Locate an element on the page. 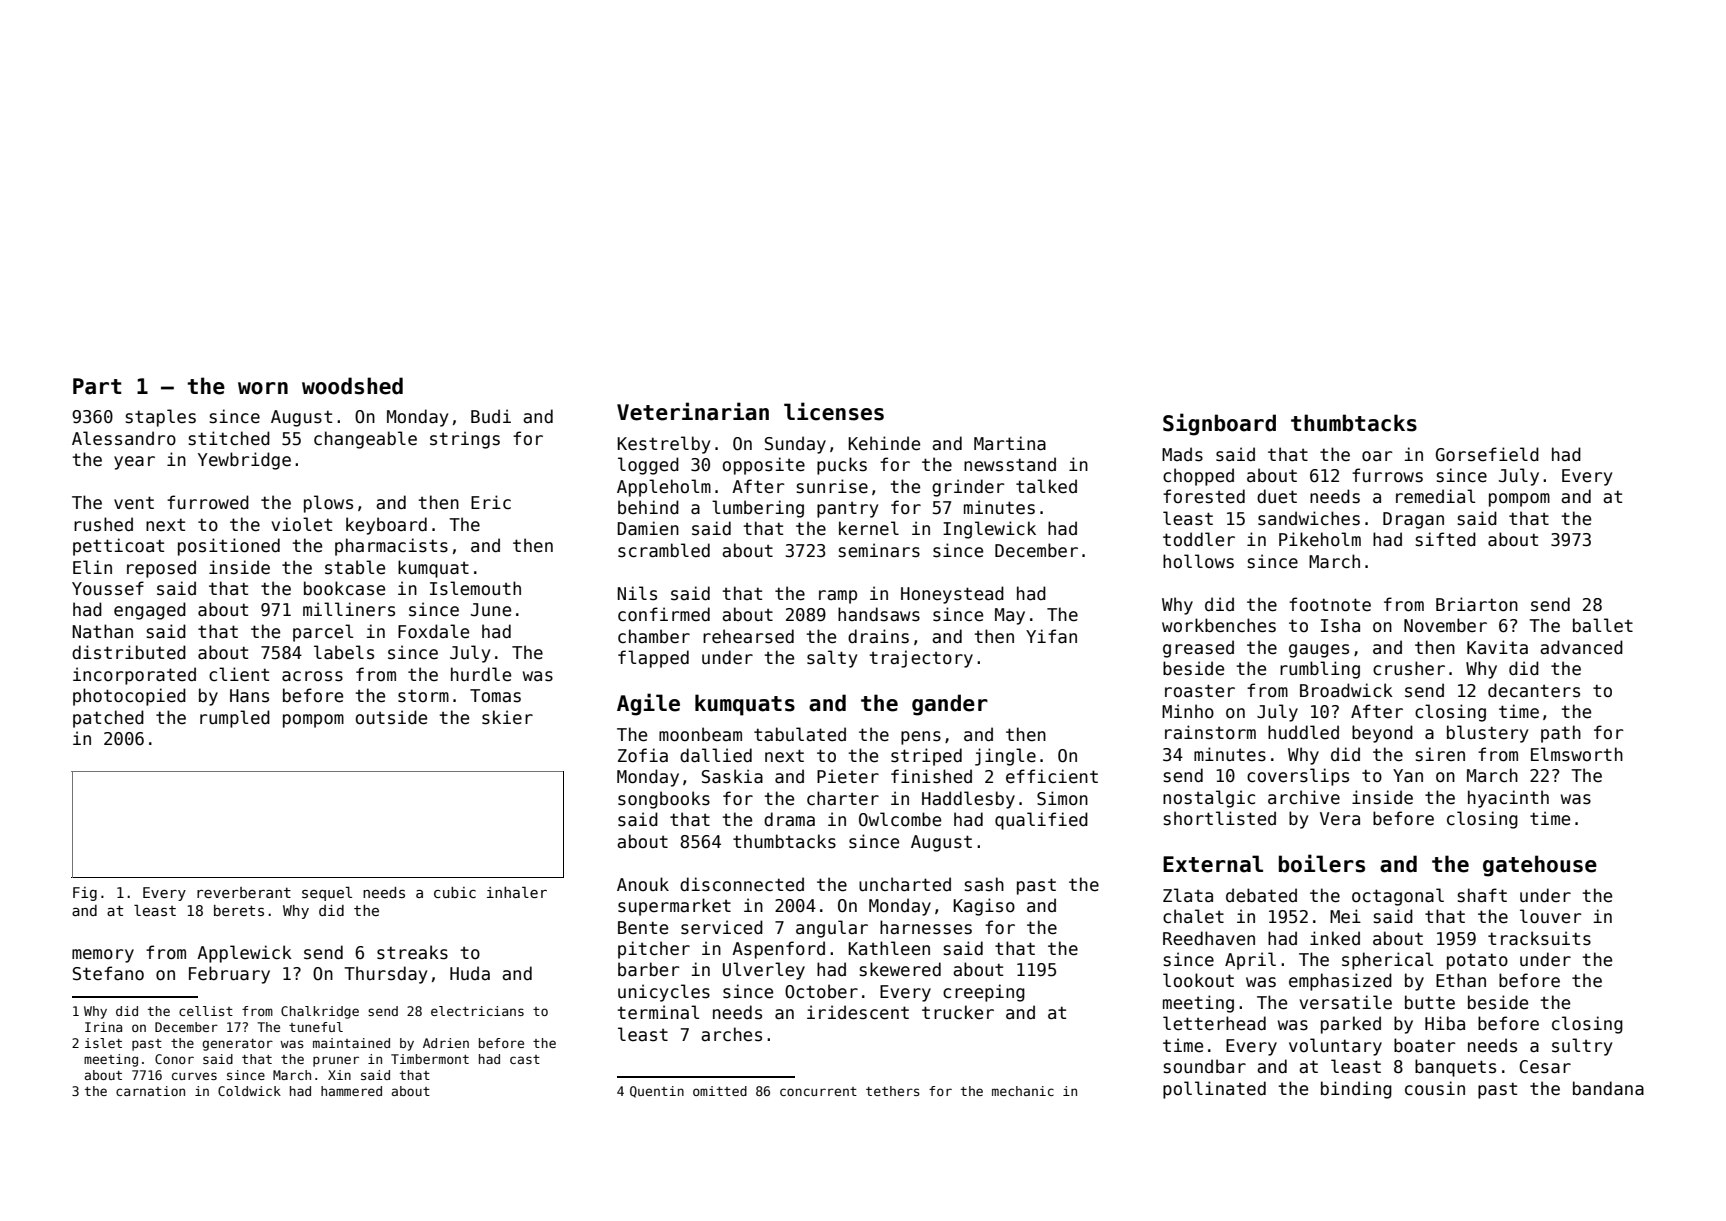  efficient is located at coordinates (1052, 776).
